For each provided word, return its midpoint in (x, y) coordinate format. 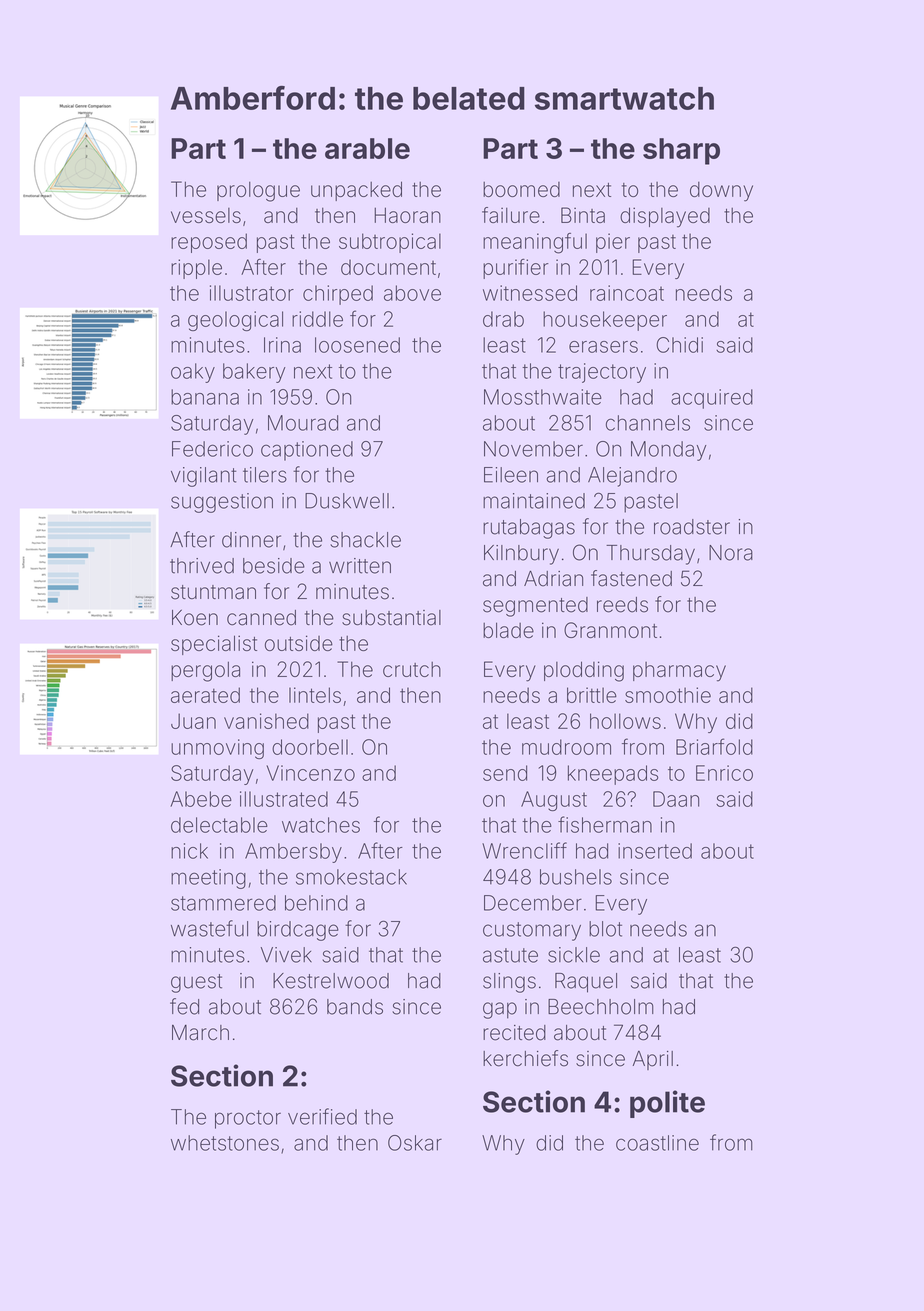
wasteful (209, 928)
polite (667, 1104)
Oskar (415, 1143)
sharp (681, 151)
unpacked (356, 191)
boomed (521, 189)
